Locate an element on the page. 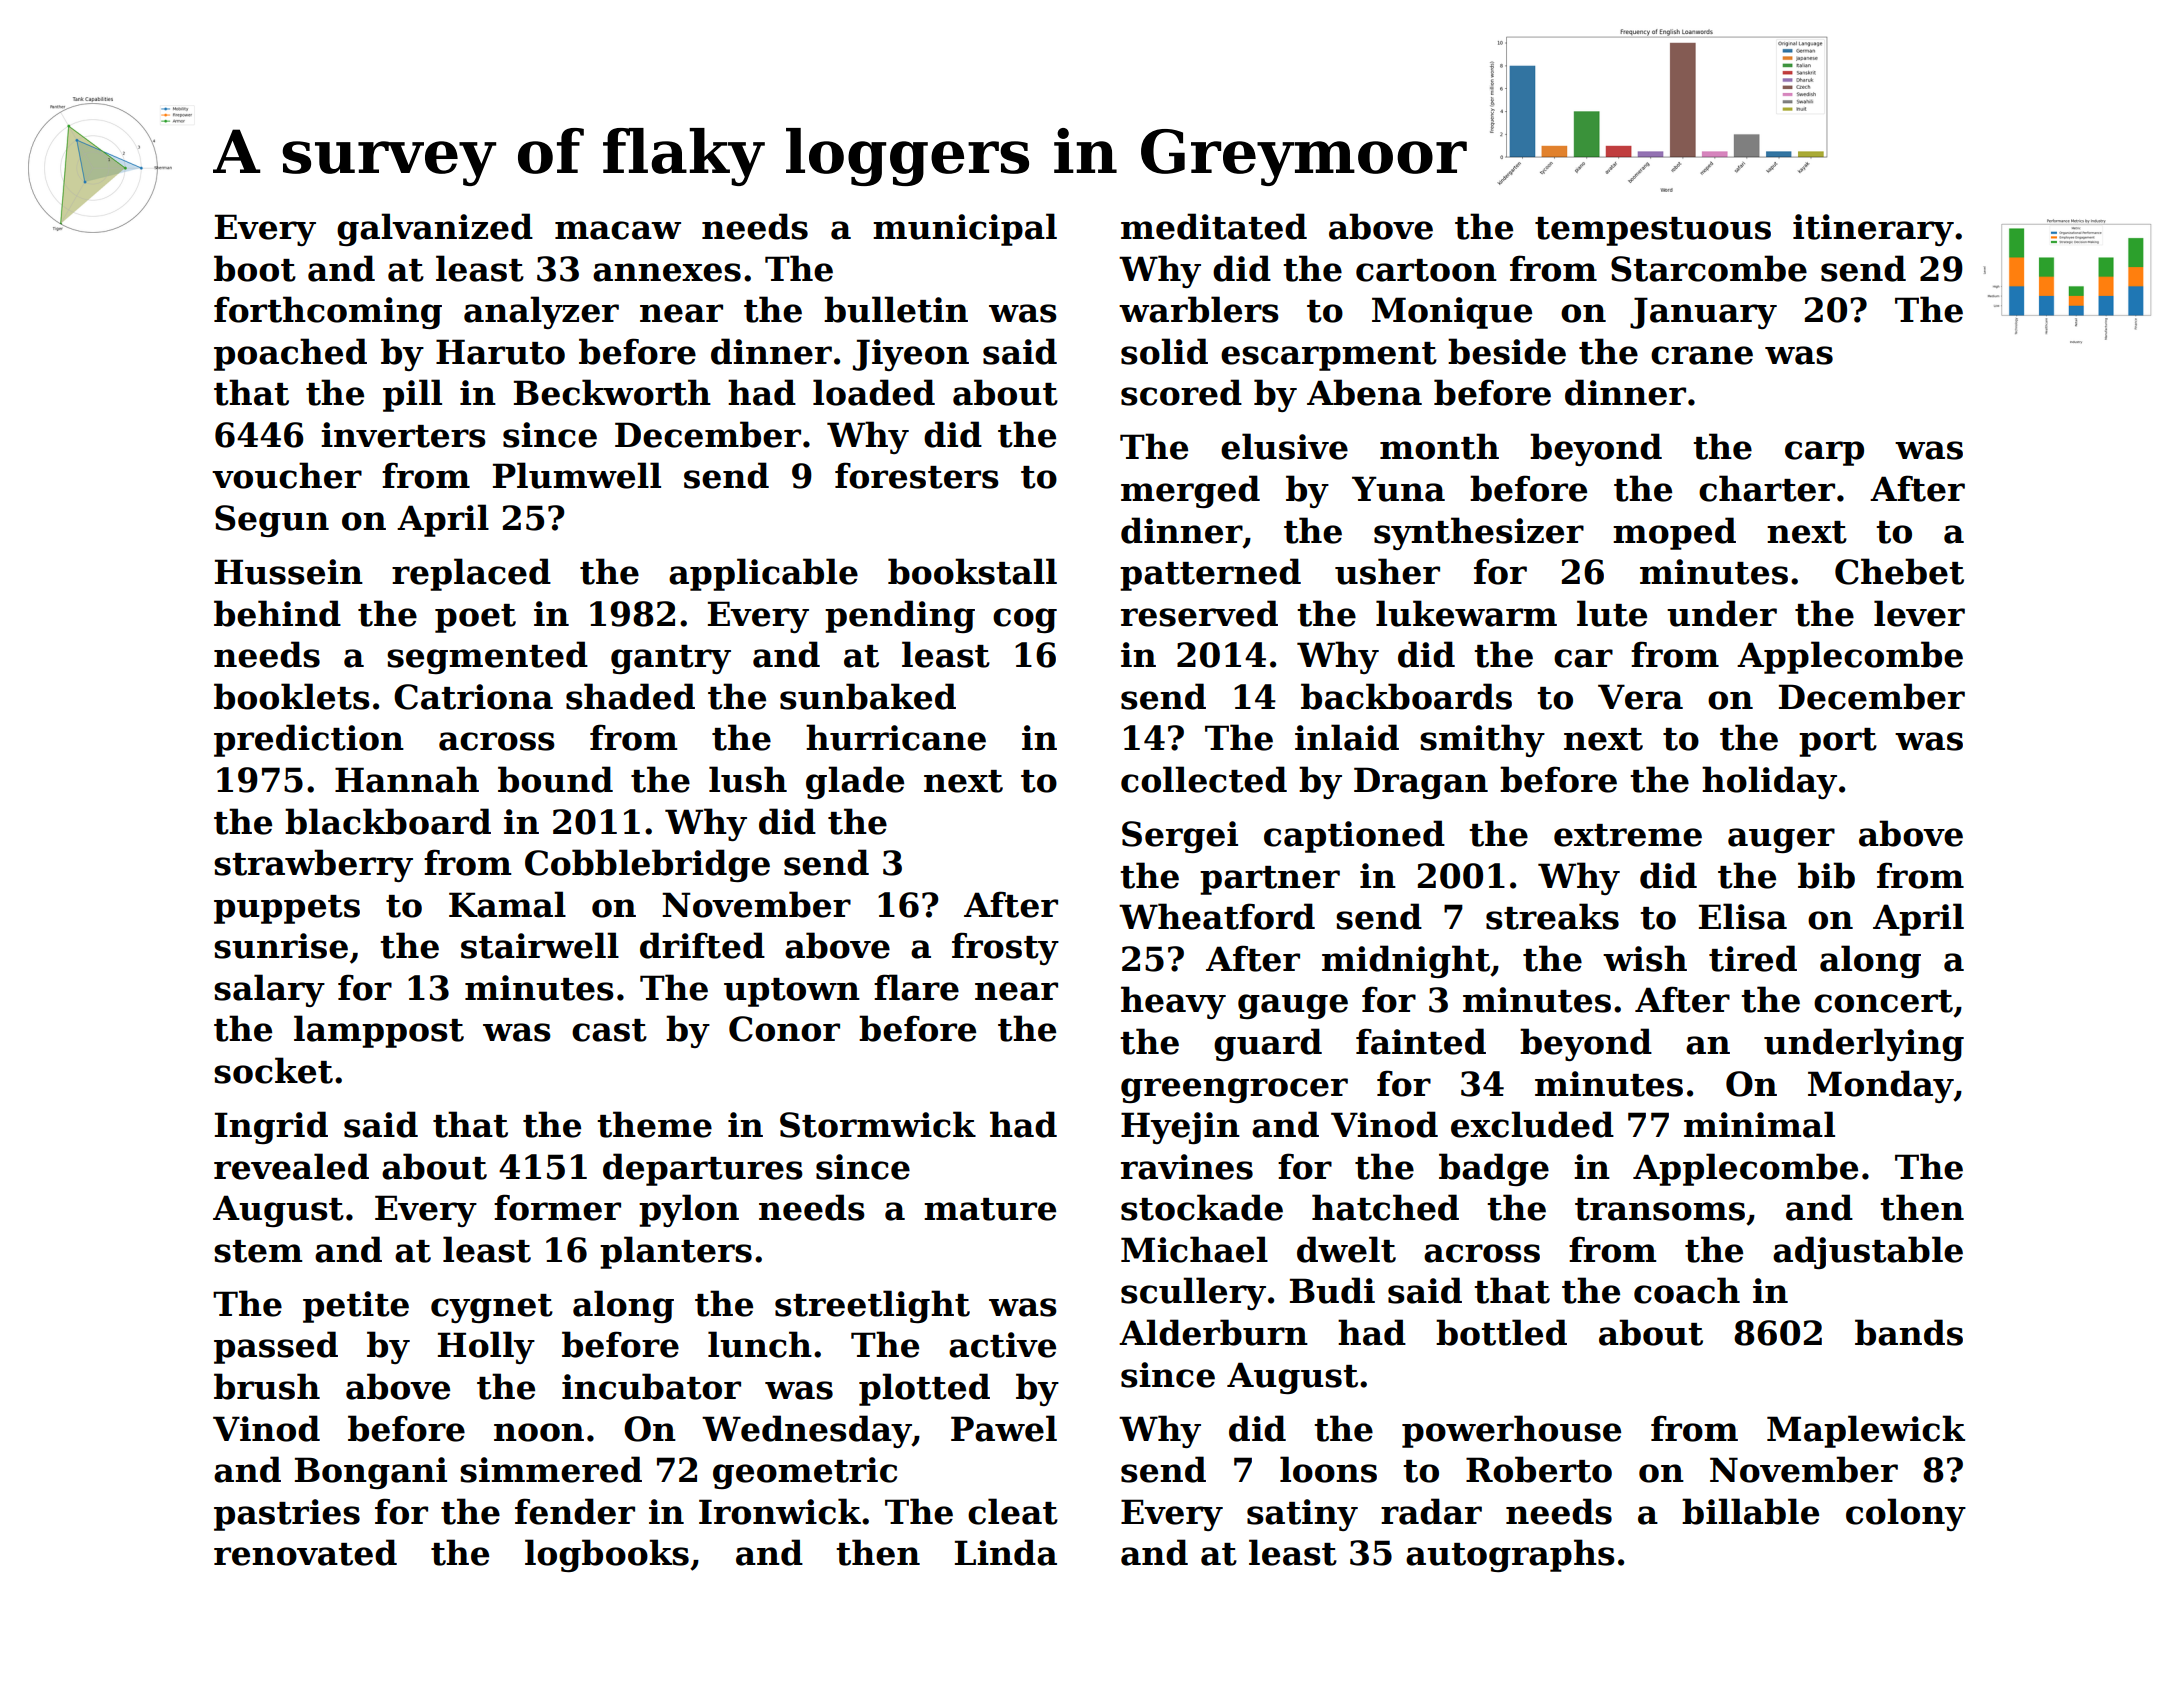  prediction is located at coordinates (309, 740).
